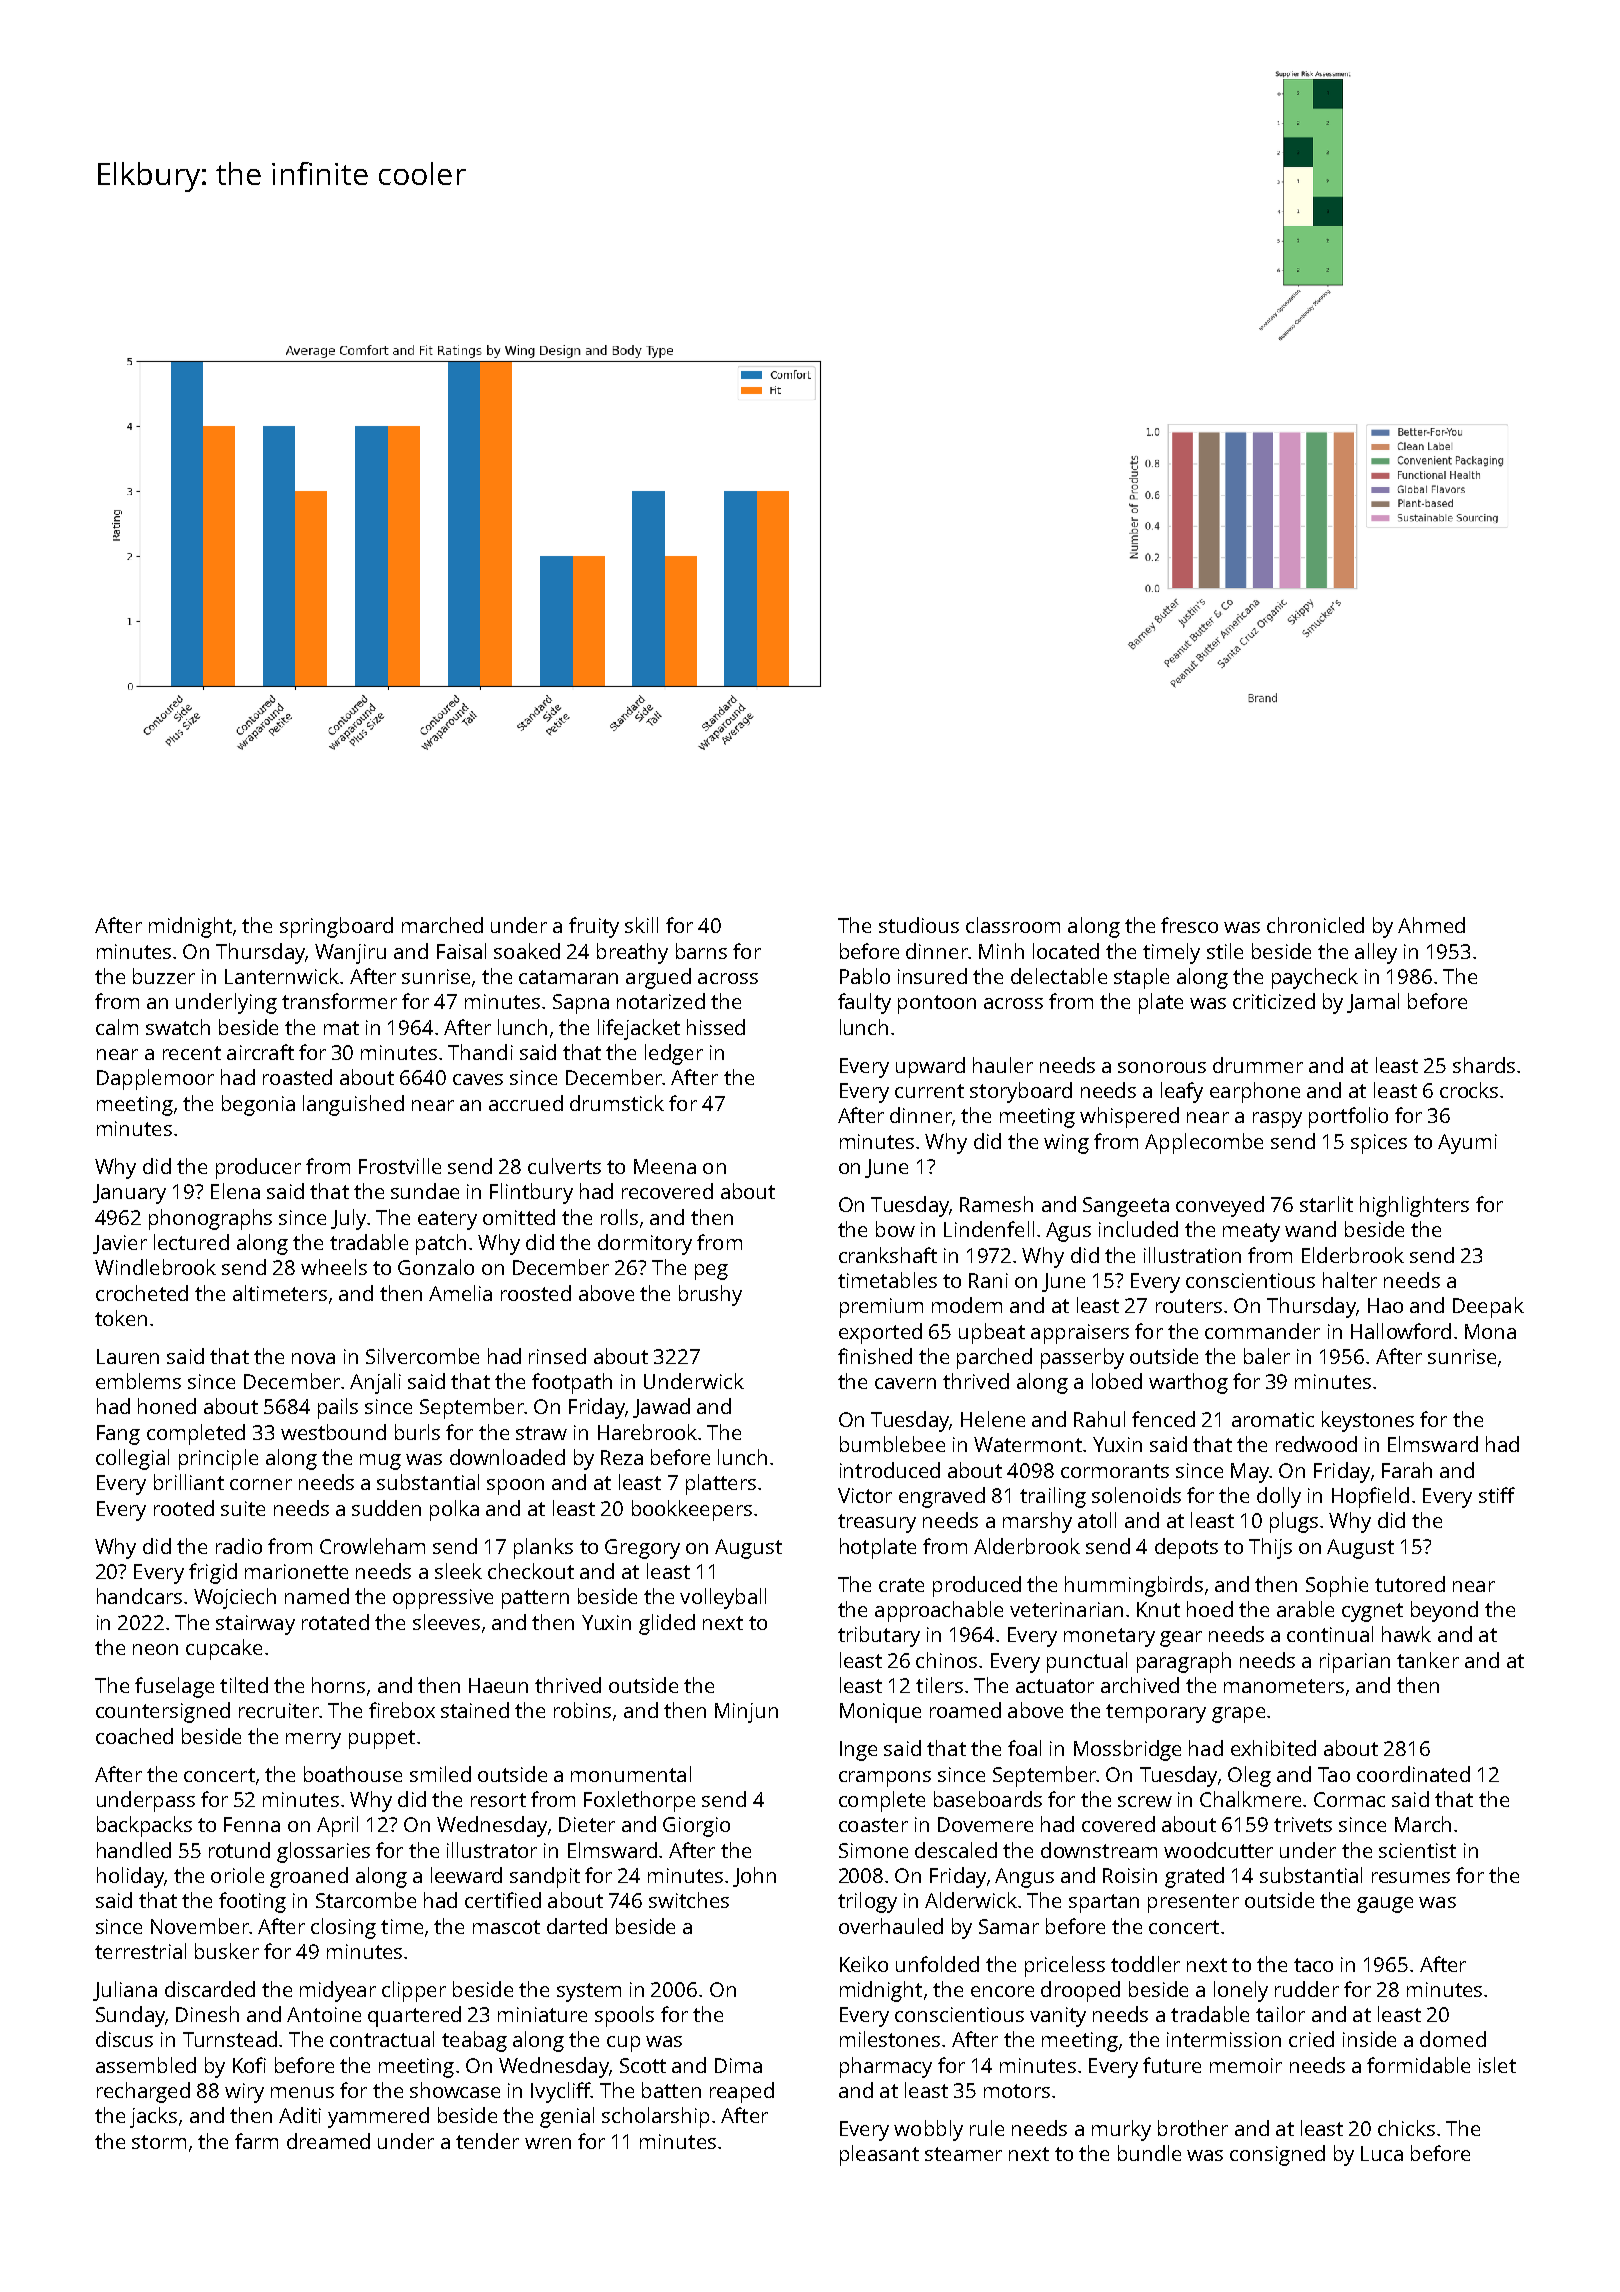  I want to click on insured, so click(932, 976).
